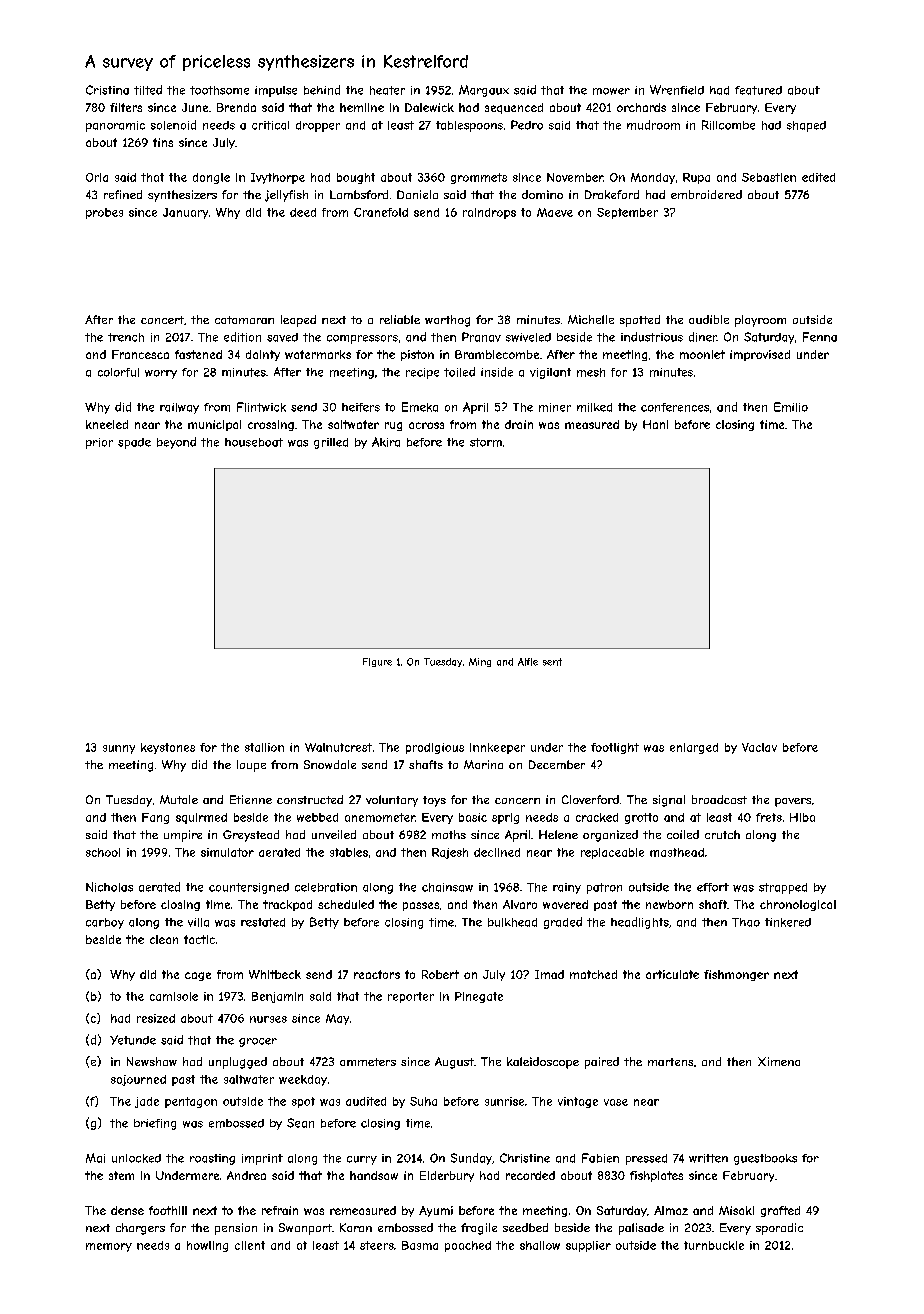  What do you see at coordinates (148, 90) in the image?
I see `tilted` at bounding box center [148, 90].
